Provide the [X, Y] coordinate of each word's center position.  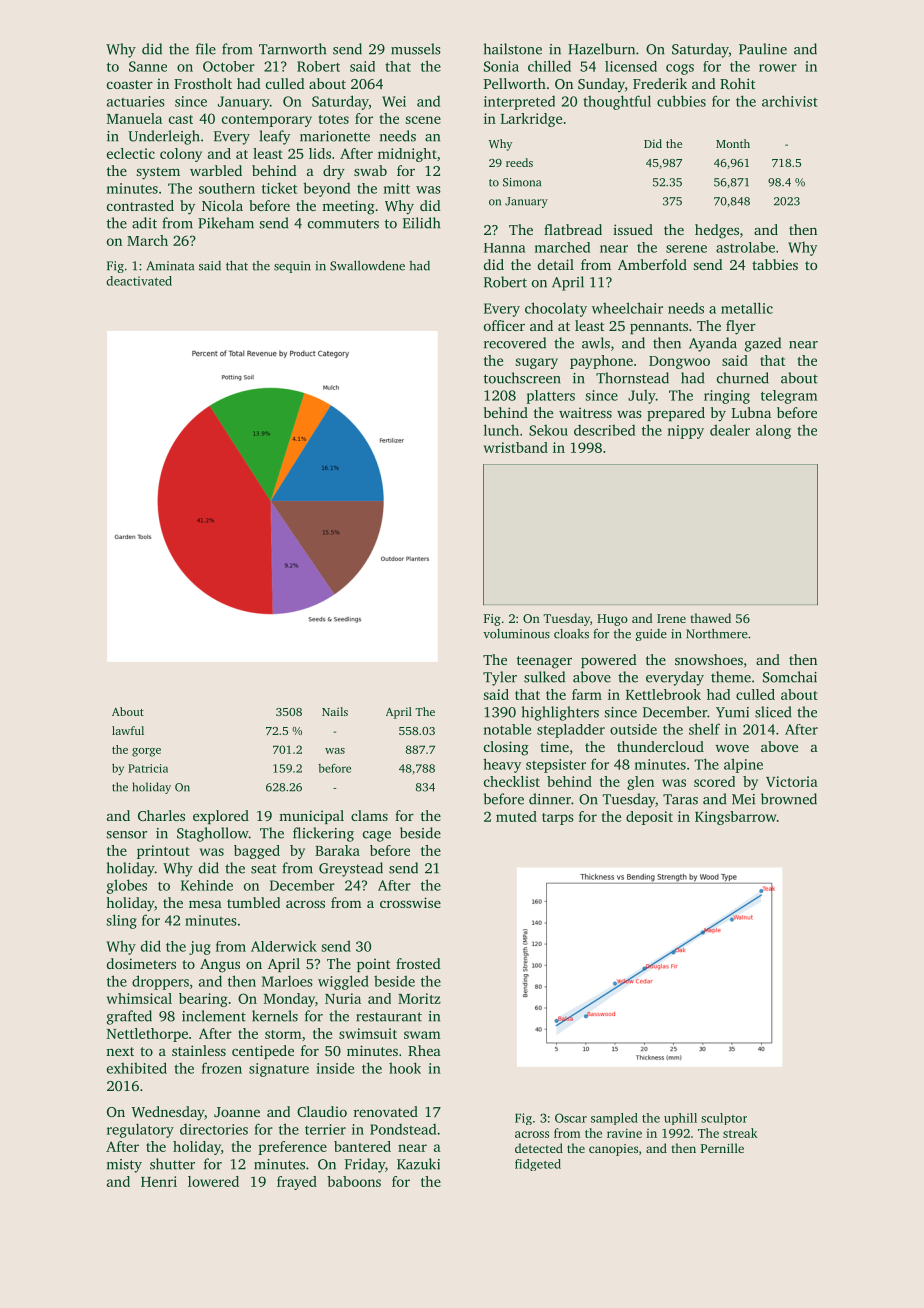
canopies [613, 1150]
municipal [311, 817]
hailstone [513, 49]
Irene [671, 618]
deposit [649, 818]
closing [506, 748]
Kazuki [418, 1164]
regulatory [140, 1130]
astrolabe [745, 247]
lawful [128, 730]
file [206, 49]
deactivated [139, 281]
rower [778, 68]
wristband [516, 447]
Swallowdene [367, 265]
